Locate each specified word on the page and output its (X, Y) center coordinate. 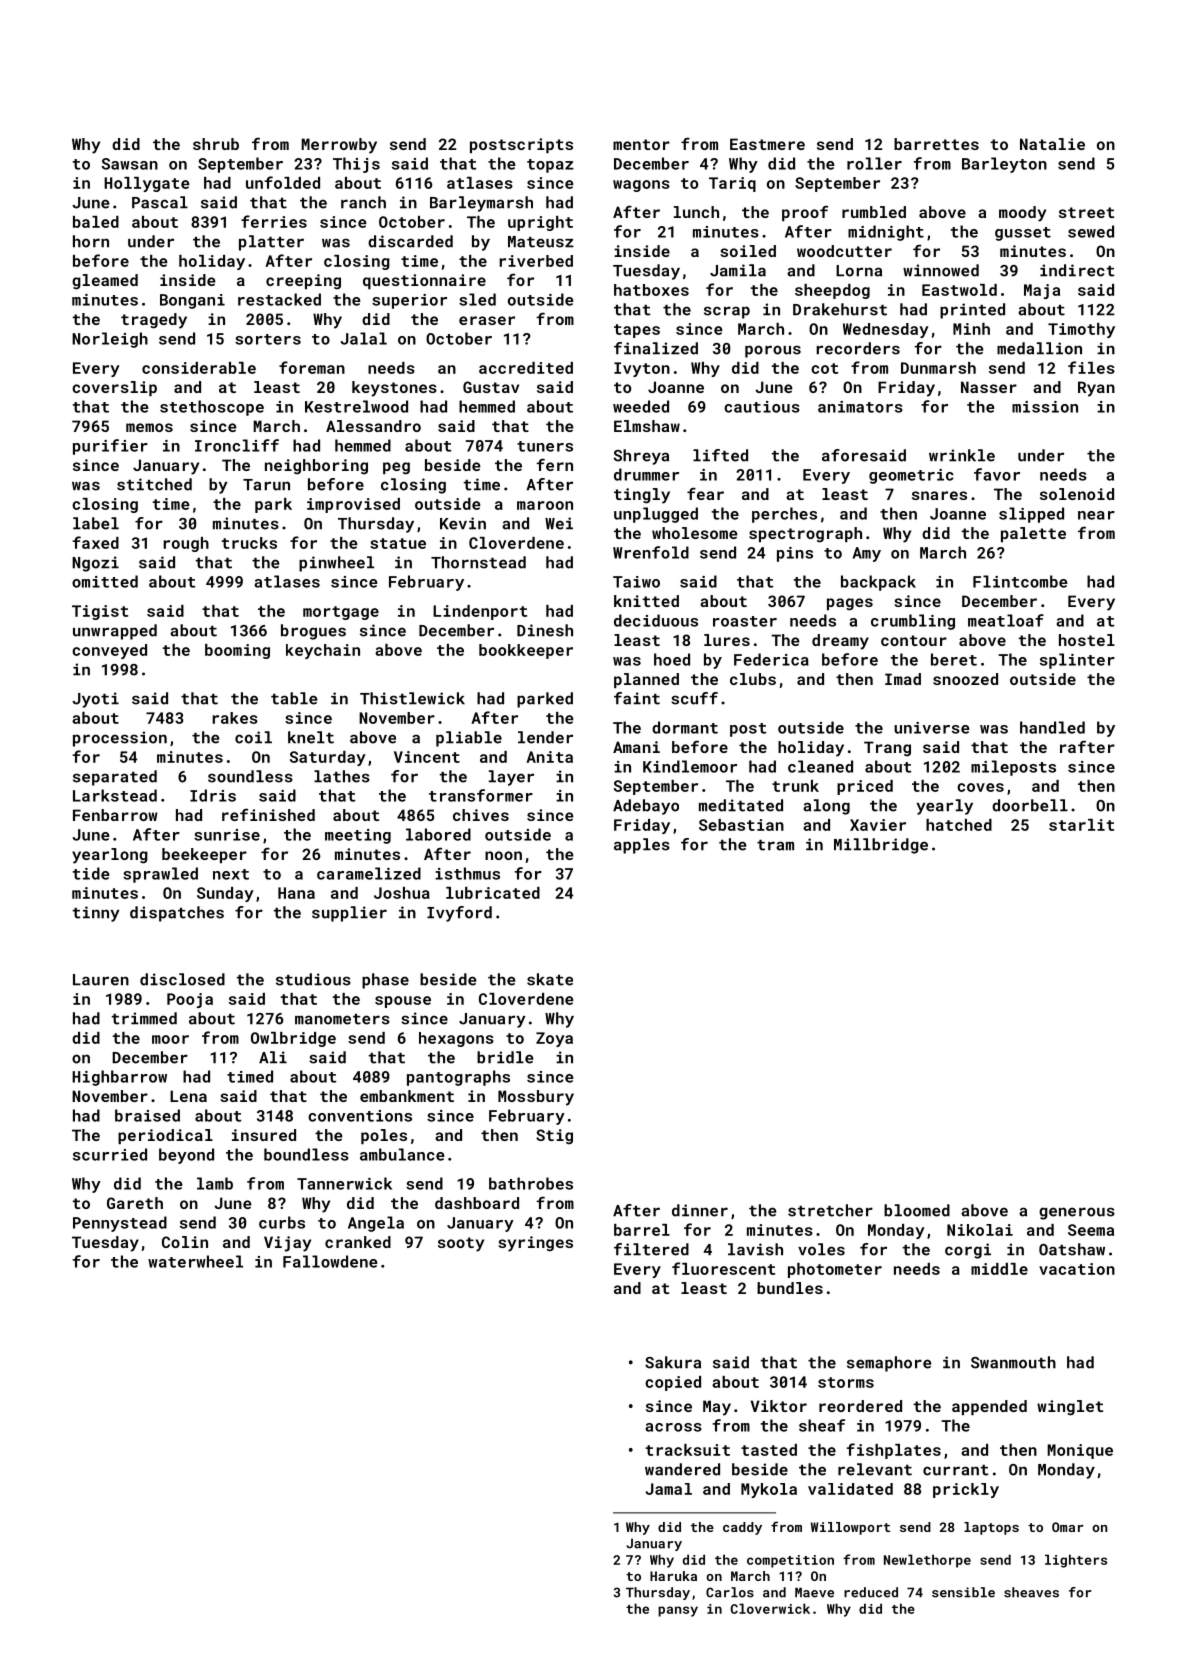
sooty (461, 1244)
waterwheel (195, 1261)
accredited (526, 368)
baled (96, 222)
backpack (878, 583)
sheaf (822, 1425)
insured (264, 1135)
